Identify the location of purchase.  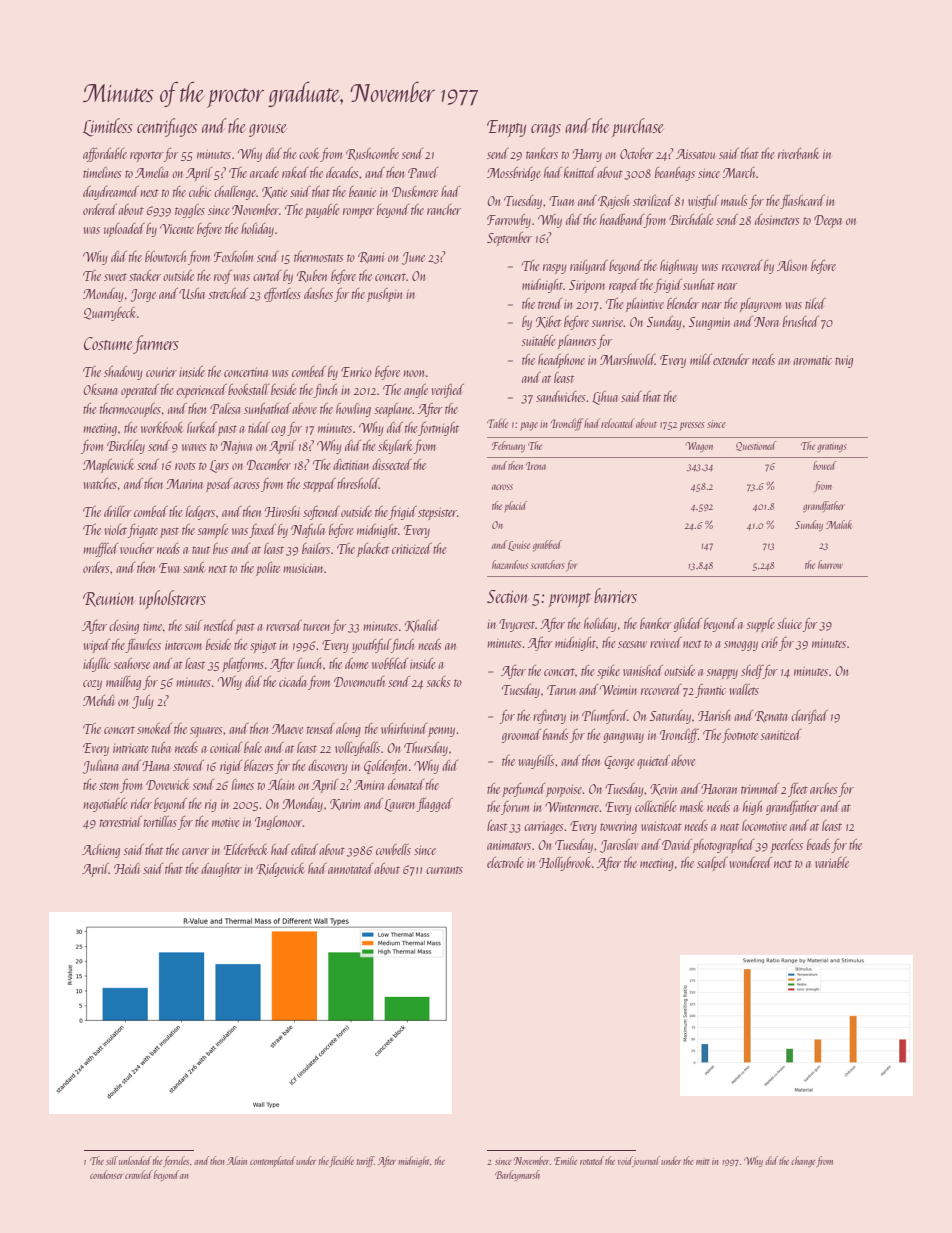
(638, 127).
